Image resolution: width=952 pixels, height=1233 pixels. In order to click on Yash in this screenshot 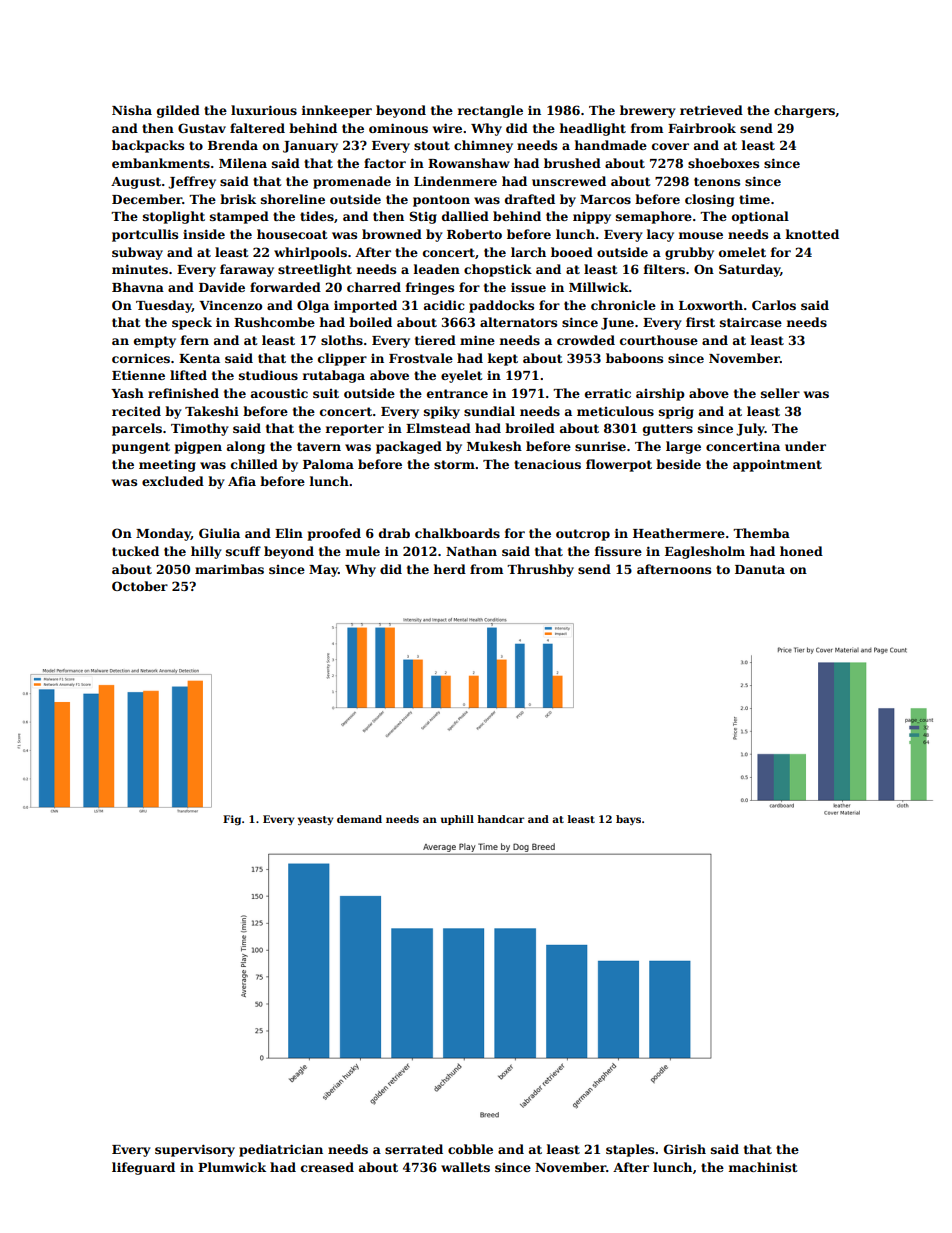, I will do `click(127, 393)`.
